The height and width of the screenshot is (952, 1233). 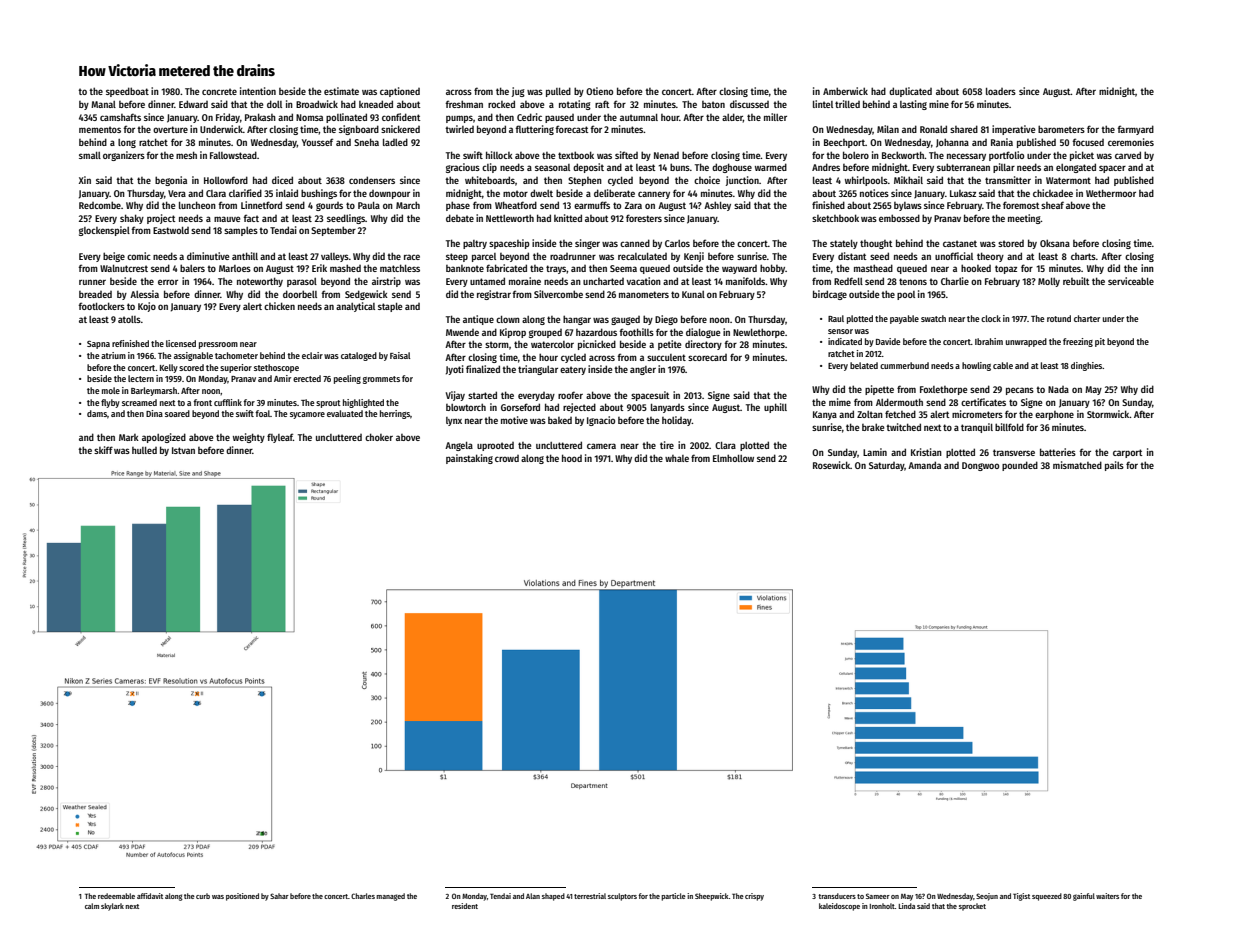 What do you see at coordinates (597, 345) in the screenshot?
I see `picnicked` at bounding box center [597, 345].
